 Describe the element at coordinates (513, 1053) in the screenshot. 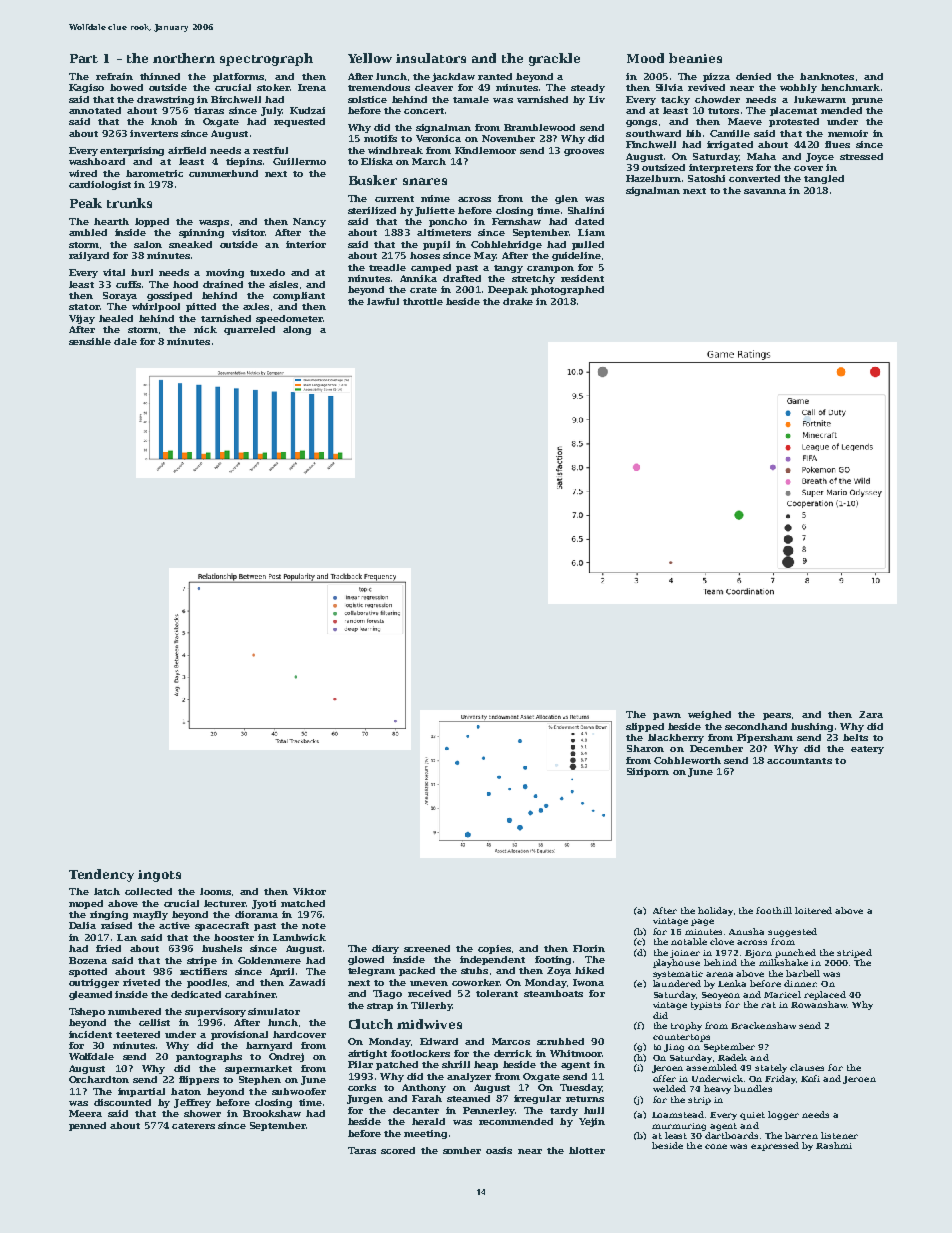

I see `derrick` at that location.
